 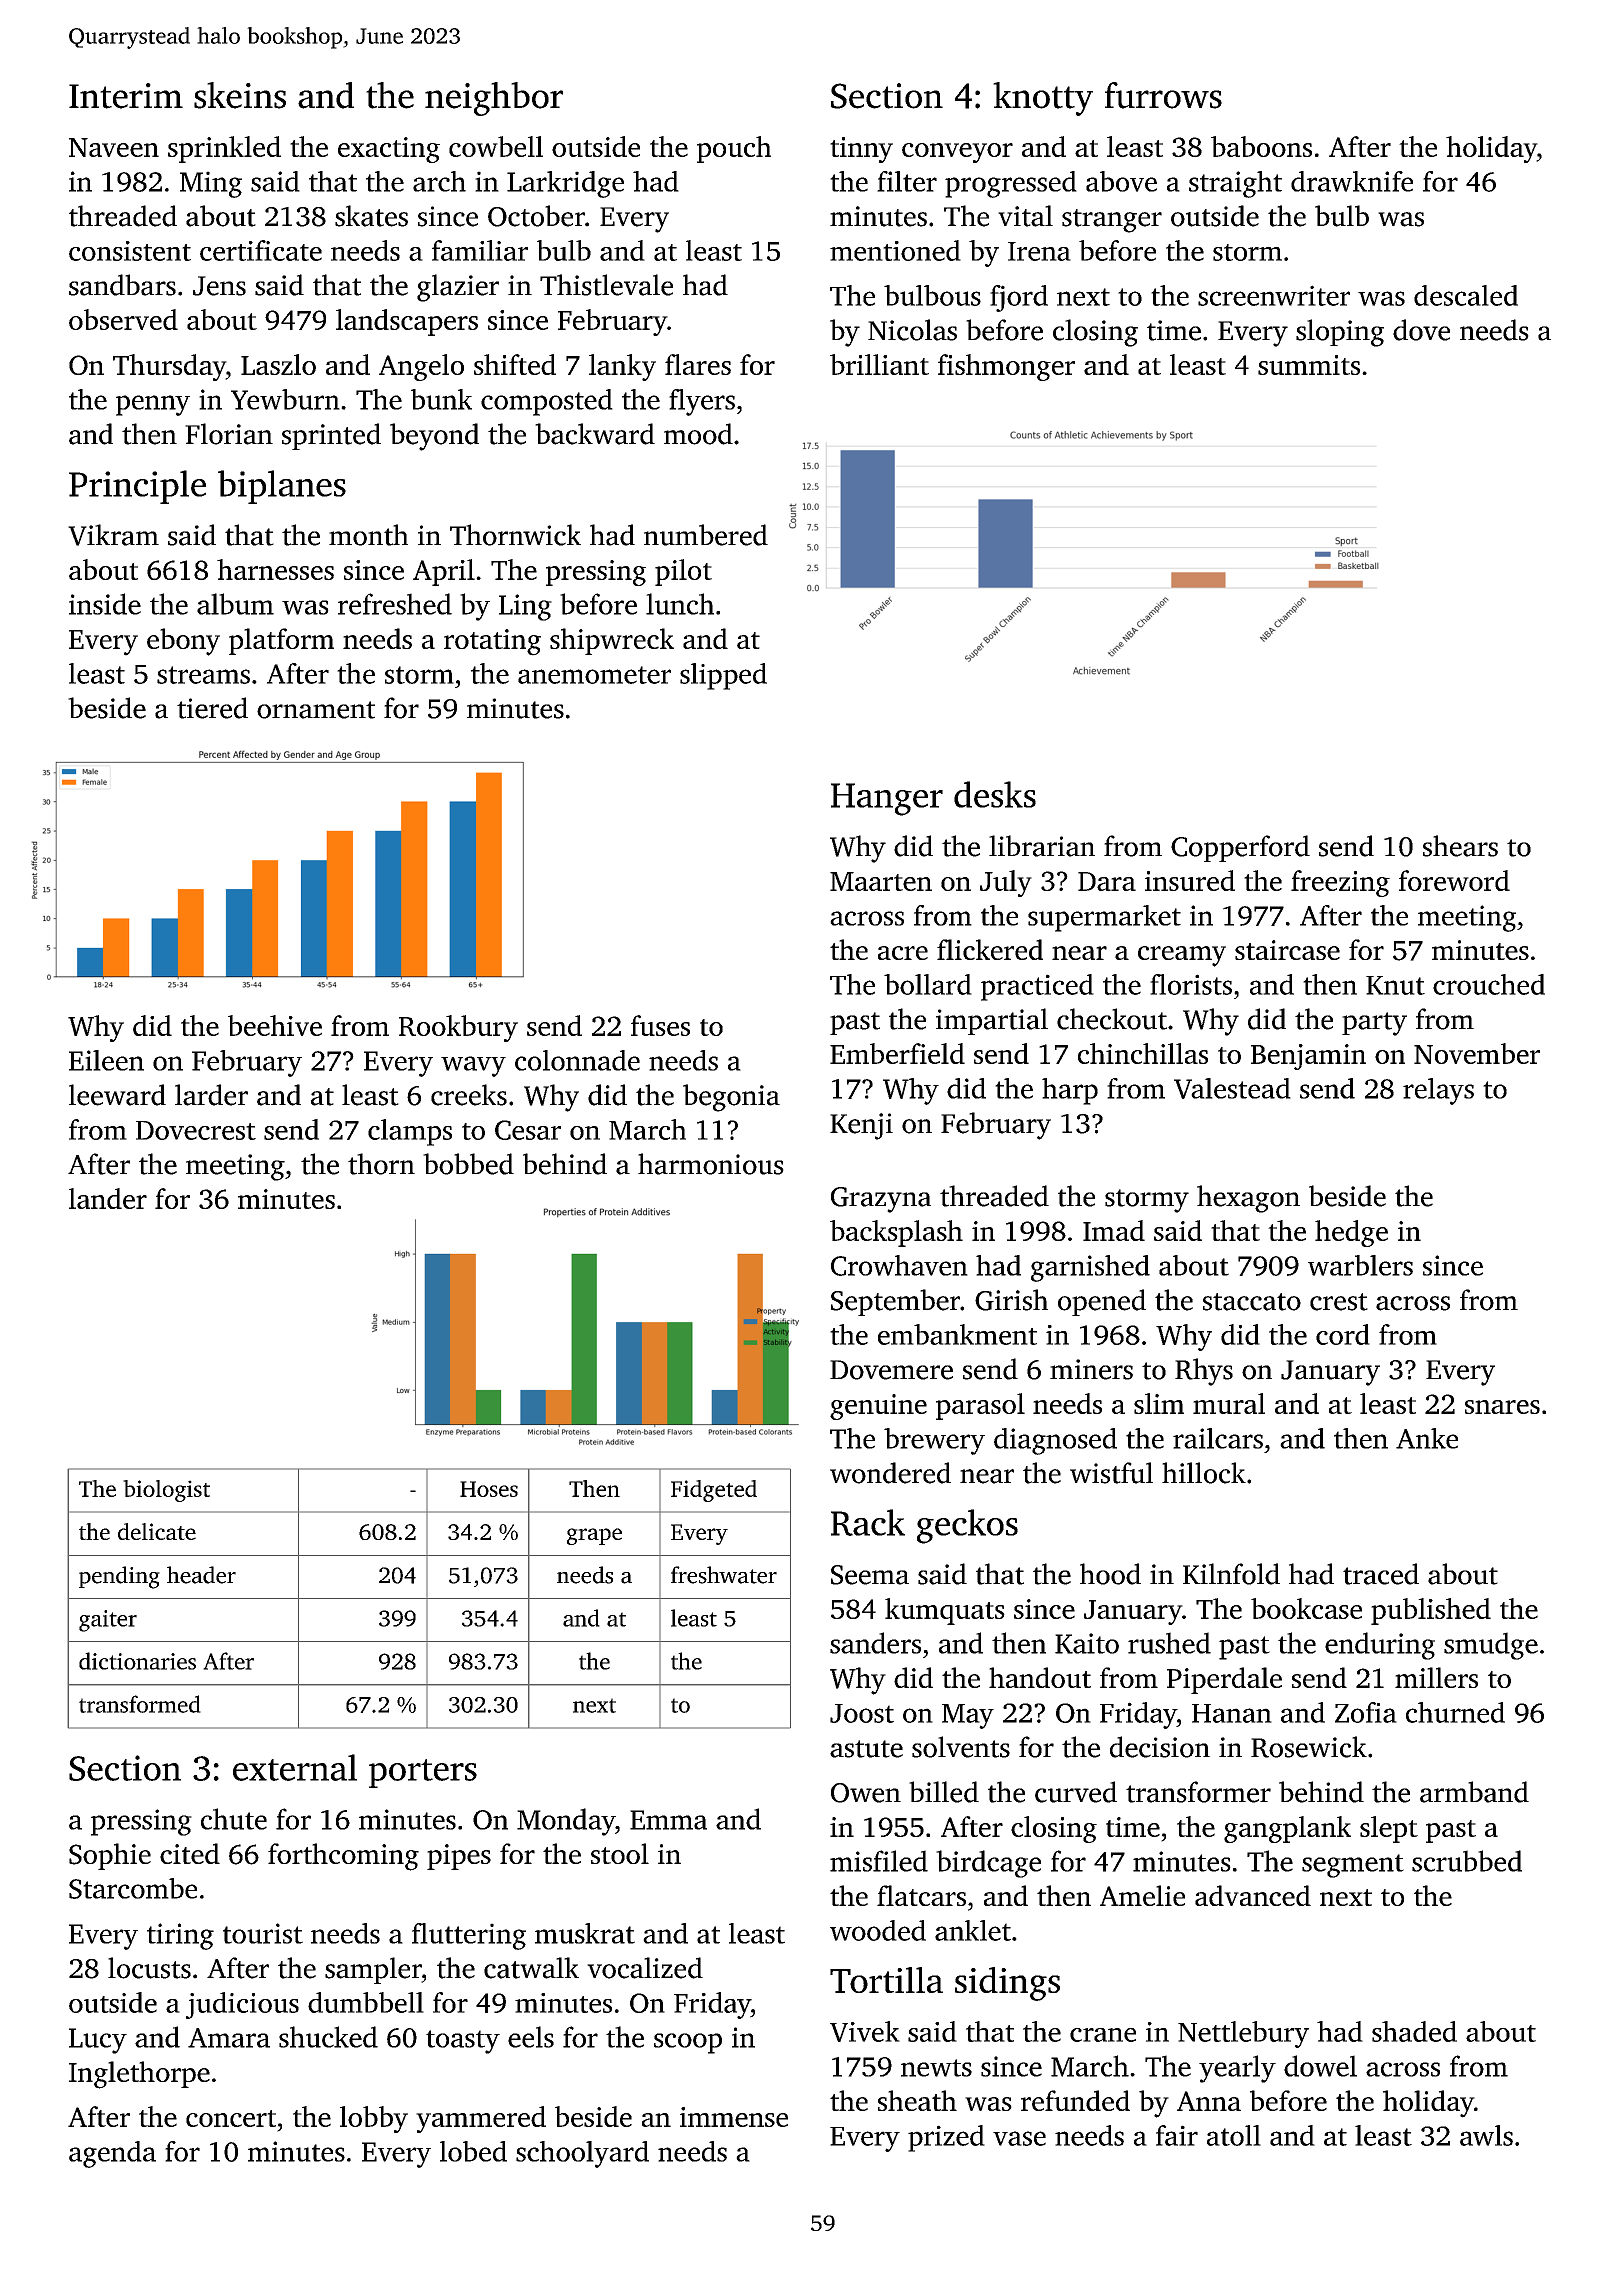 What do you see at coordinates (1043, 99) in the page?
I see `knotty` at bounding box center [1043, 99].
